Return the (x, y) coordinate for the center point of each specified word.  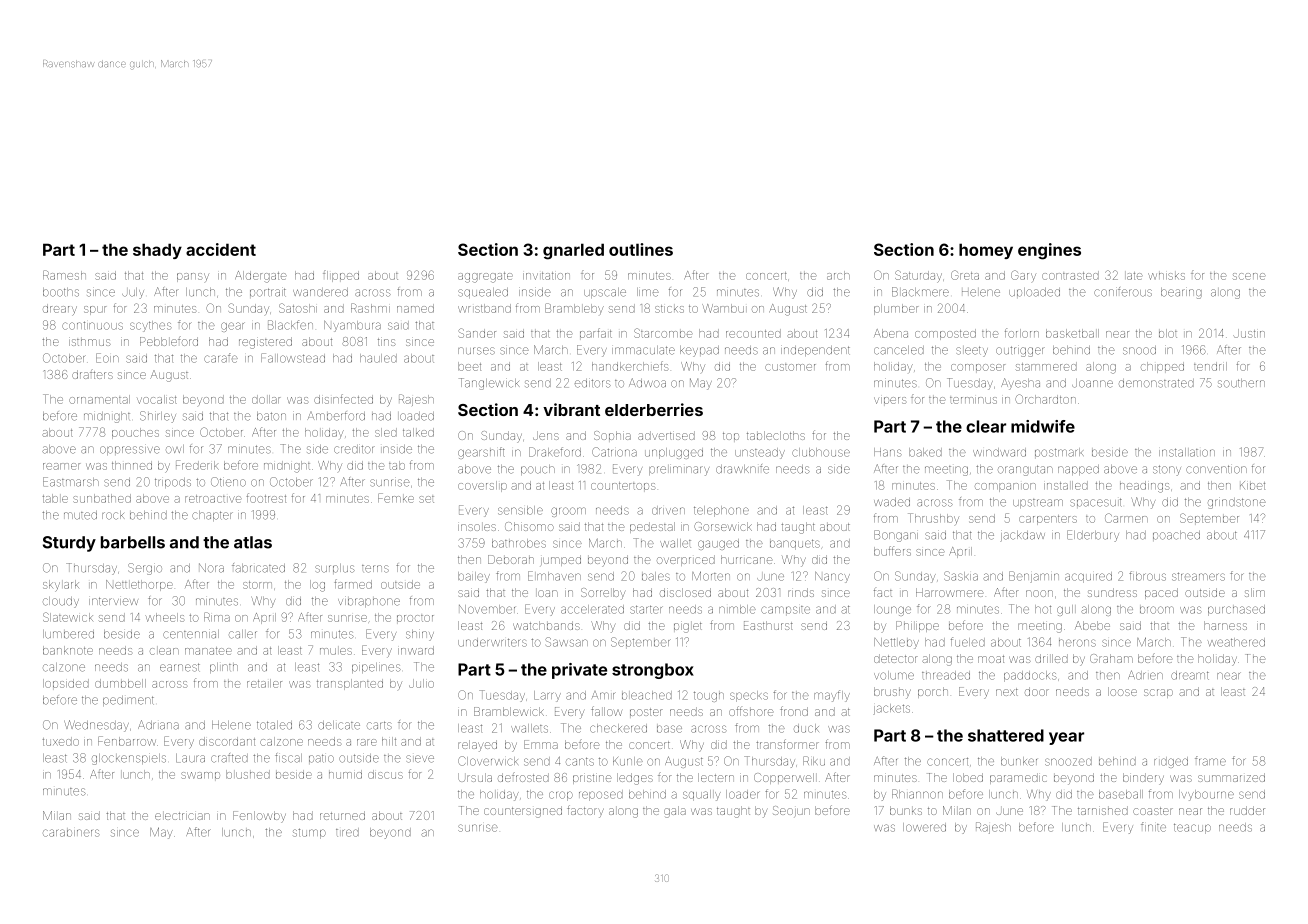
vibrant (571, 409)
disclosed (685, 592)
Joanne (1092, 383)
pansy (193, 277)
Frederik (197, 465)
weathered (1236, 642)
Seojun (791, 811)
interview (113, 601)
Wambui (723, 308)
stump (309, 834)
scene (1249, 276)
